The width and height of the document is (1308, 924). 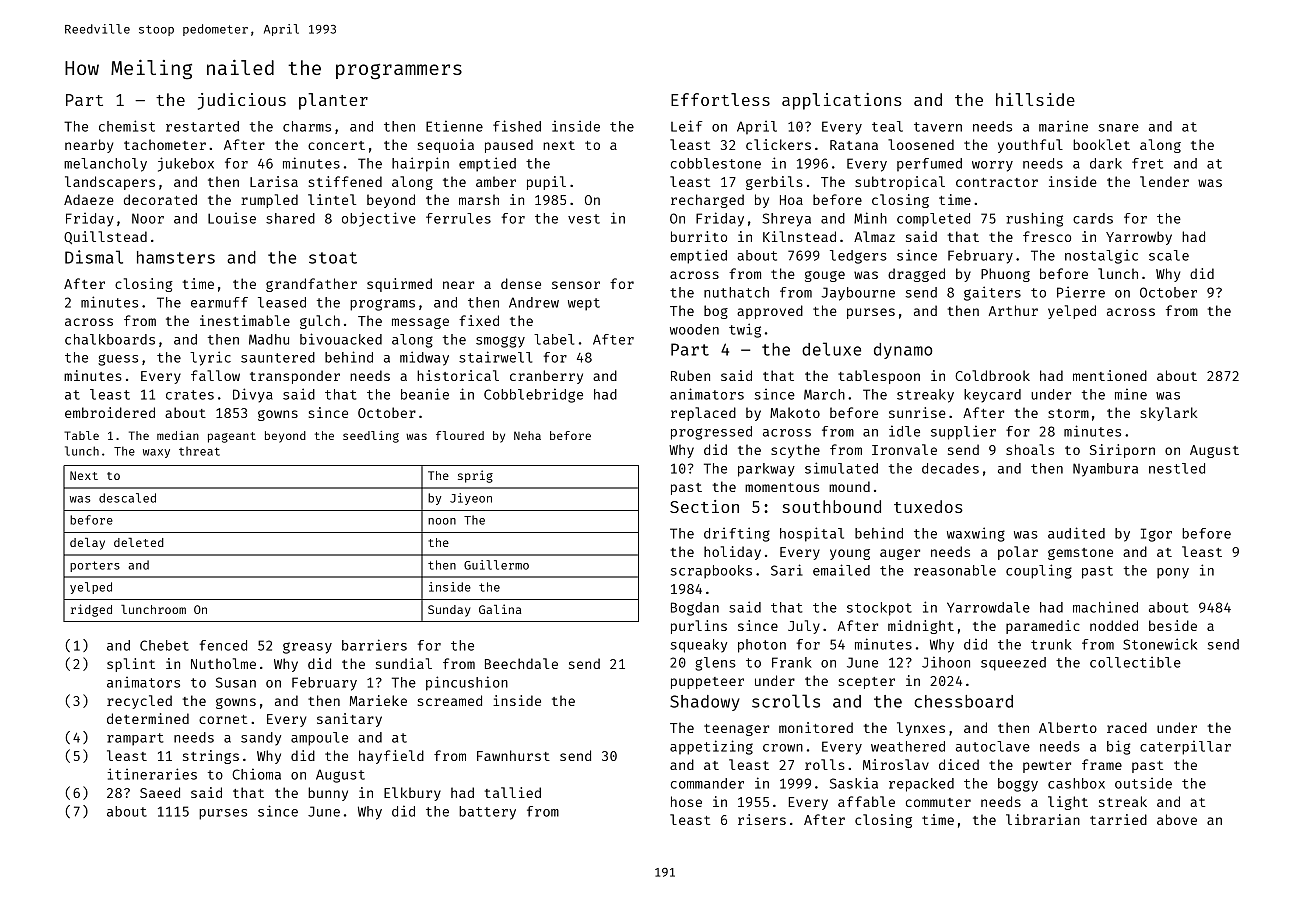 I want to click on embroidered, so click(x=110, y=412).
